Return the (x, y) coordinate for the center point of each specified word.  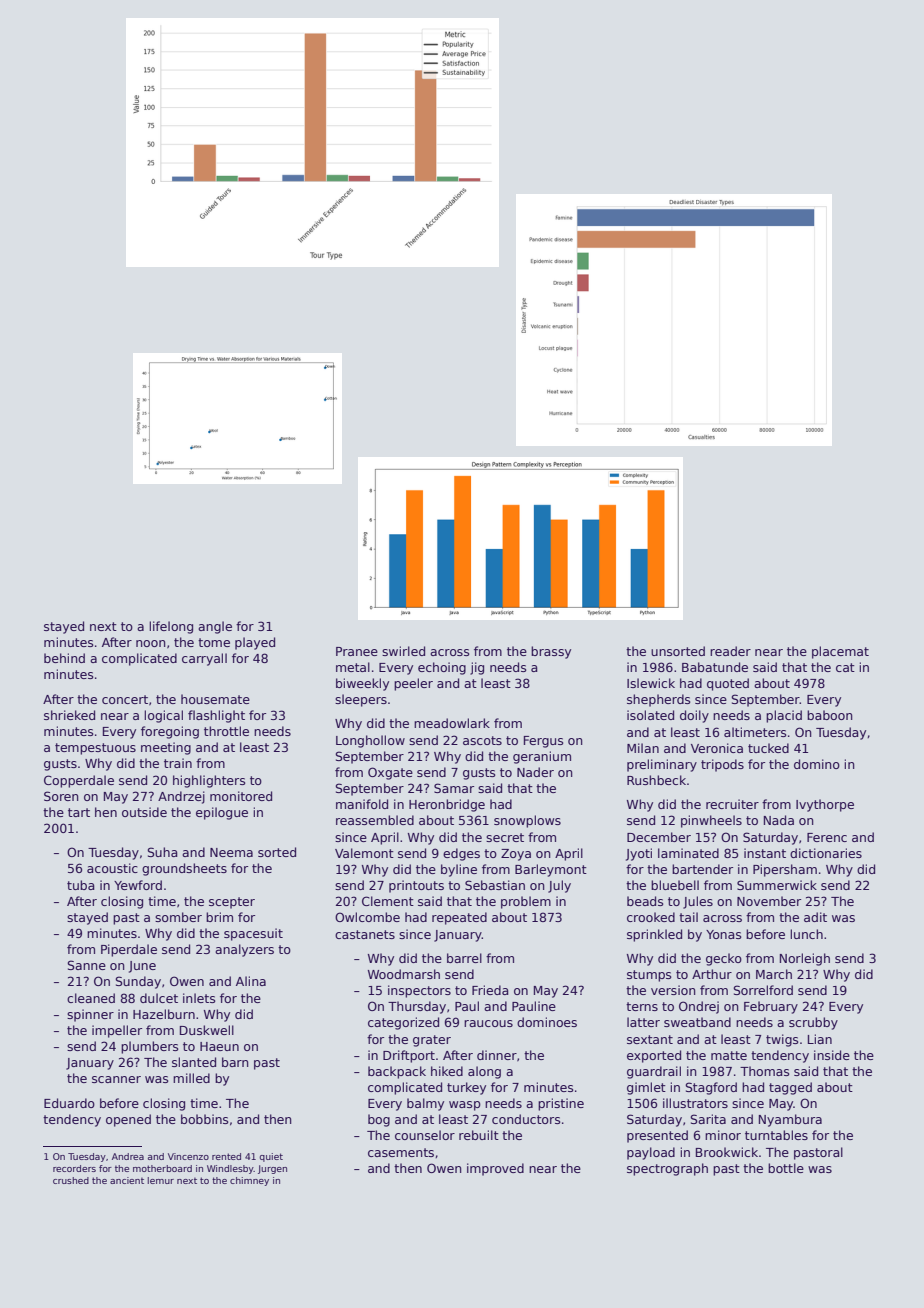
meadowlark (452, 723)
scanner (116, 1079)
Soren (61, 796)
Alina (251, 981)
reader (730, 651)
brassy (551, 652)
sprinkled (654, 935)
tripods (722, 765)
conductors (526, 1119)
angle (215, 627)
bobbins (204, 1119)
